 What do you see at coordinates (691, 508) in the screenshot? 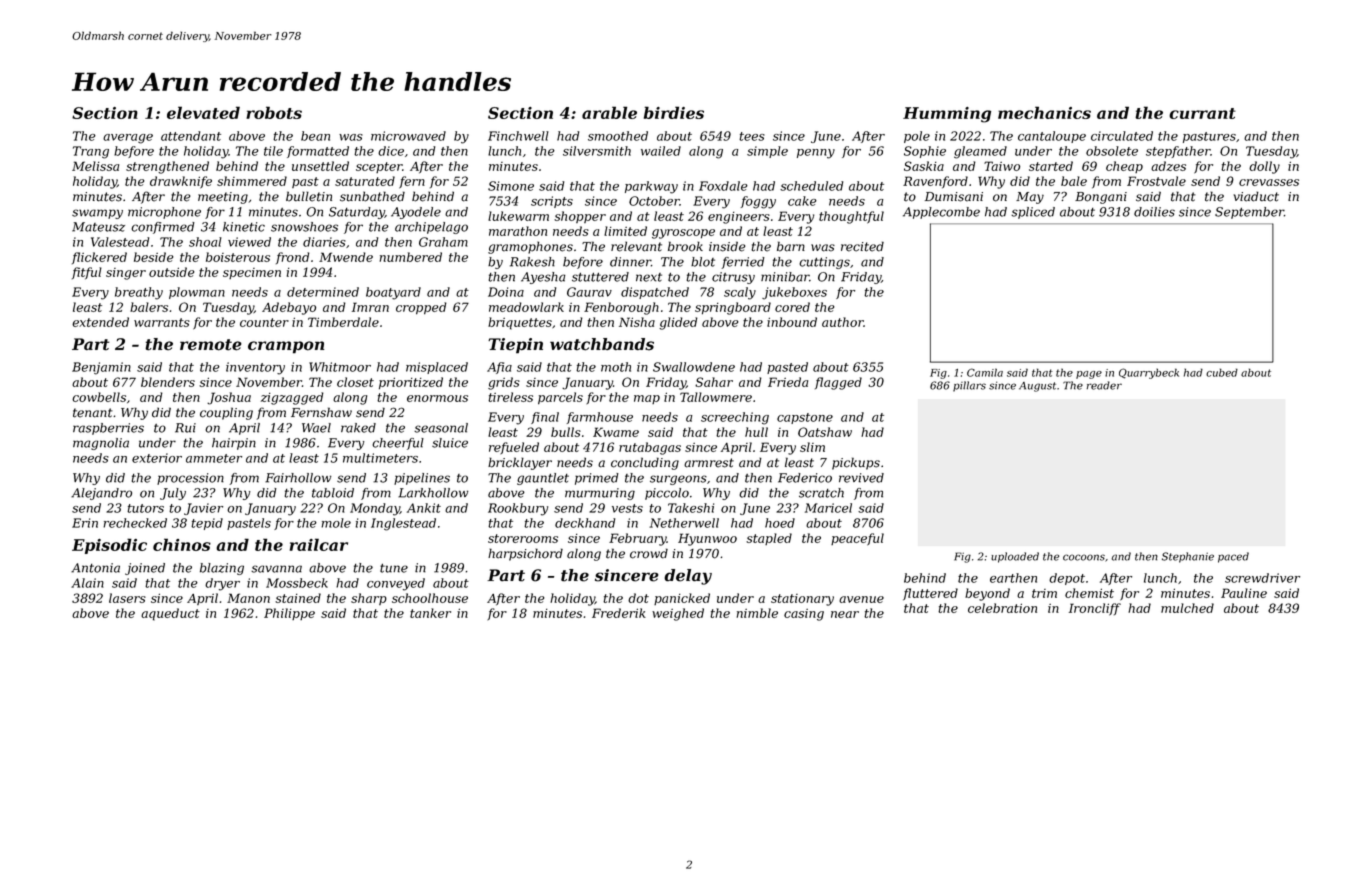
I see `Takeshi` at bounding box center [691, 508].
